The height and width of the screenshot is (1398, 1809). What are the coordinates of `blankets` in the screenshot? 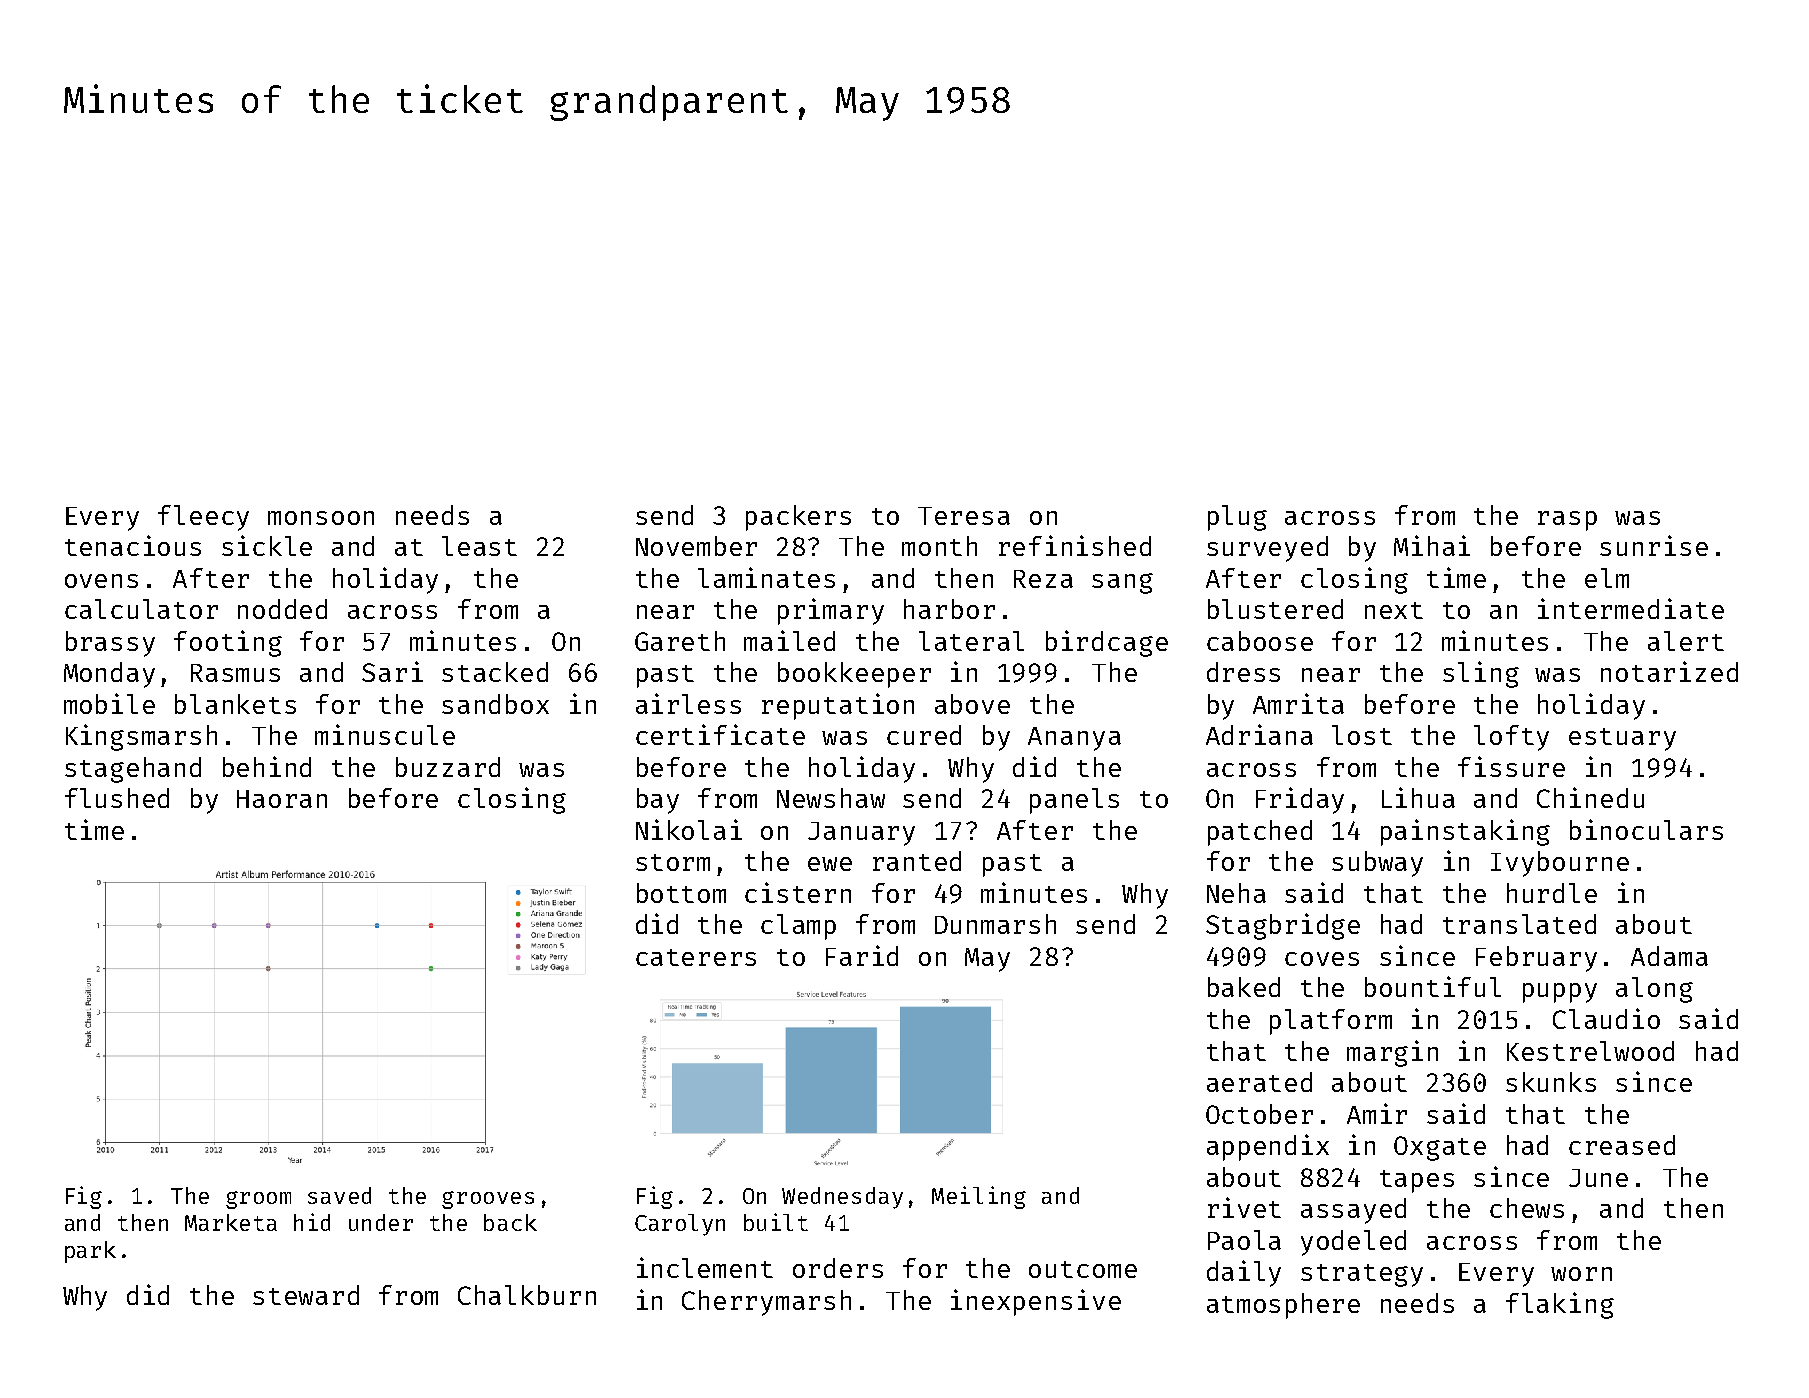 It's located at (235, 704).
